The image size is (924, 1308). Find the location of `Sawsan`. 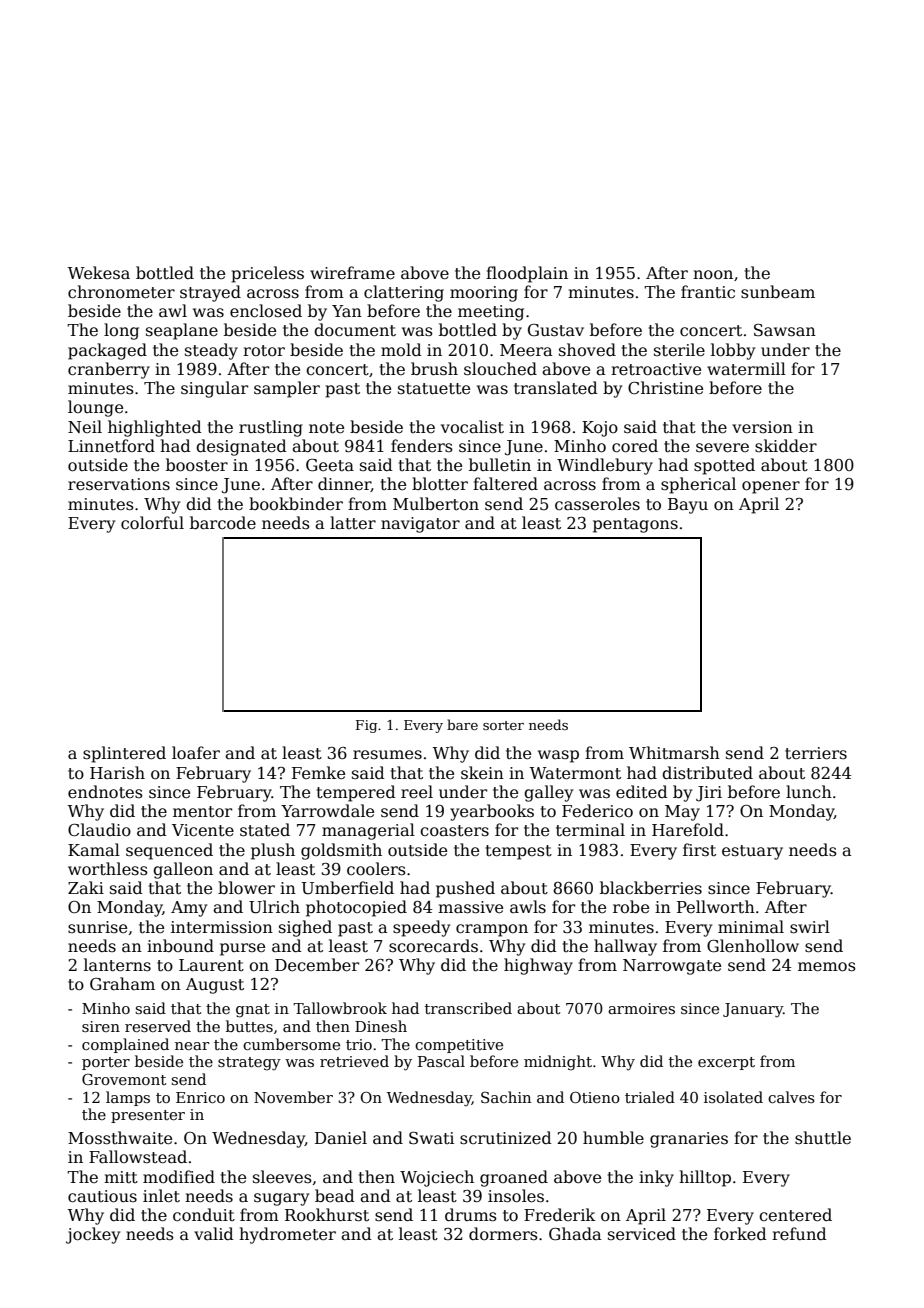

Sawsan is located at coordinates (785, 330).
